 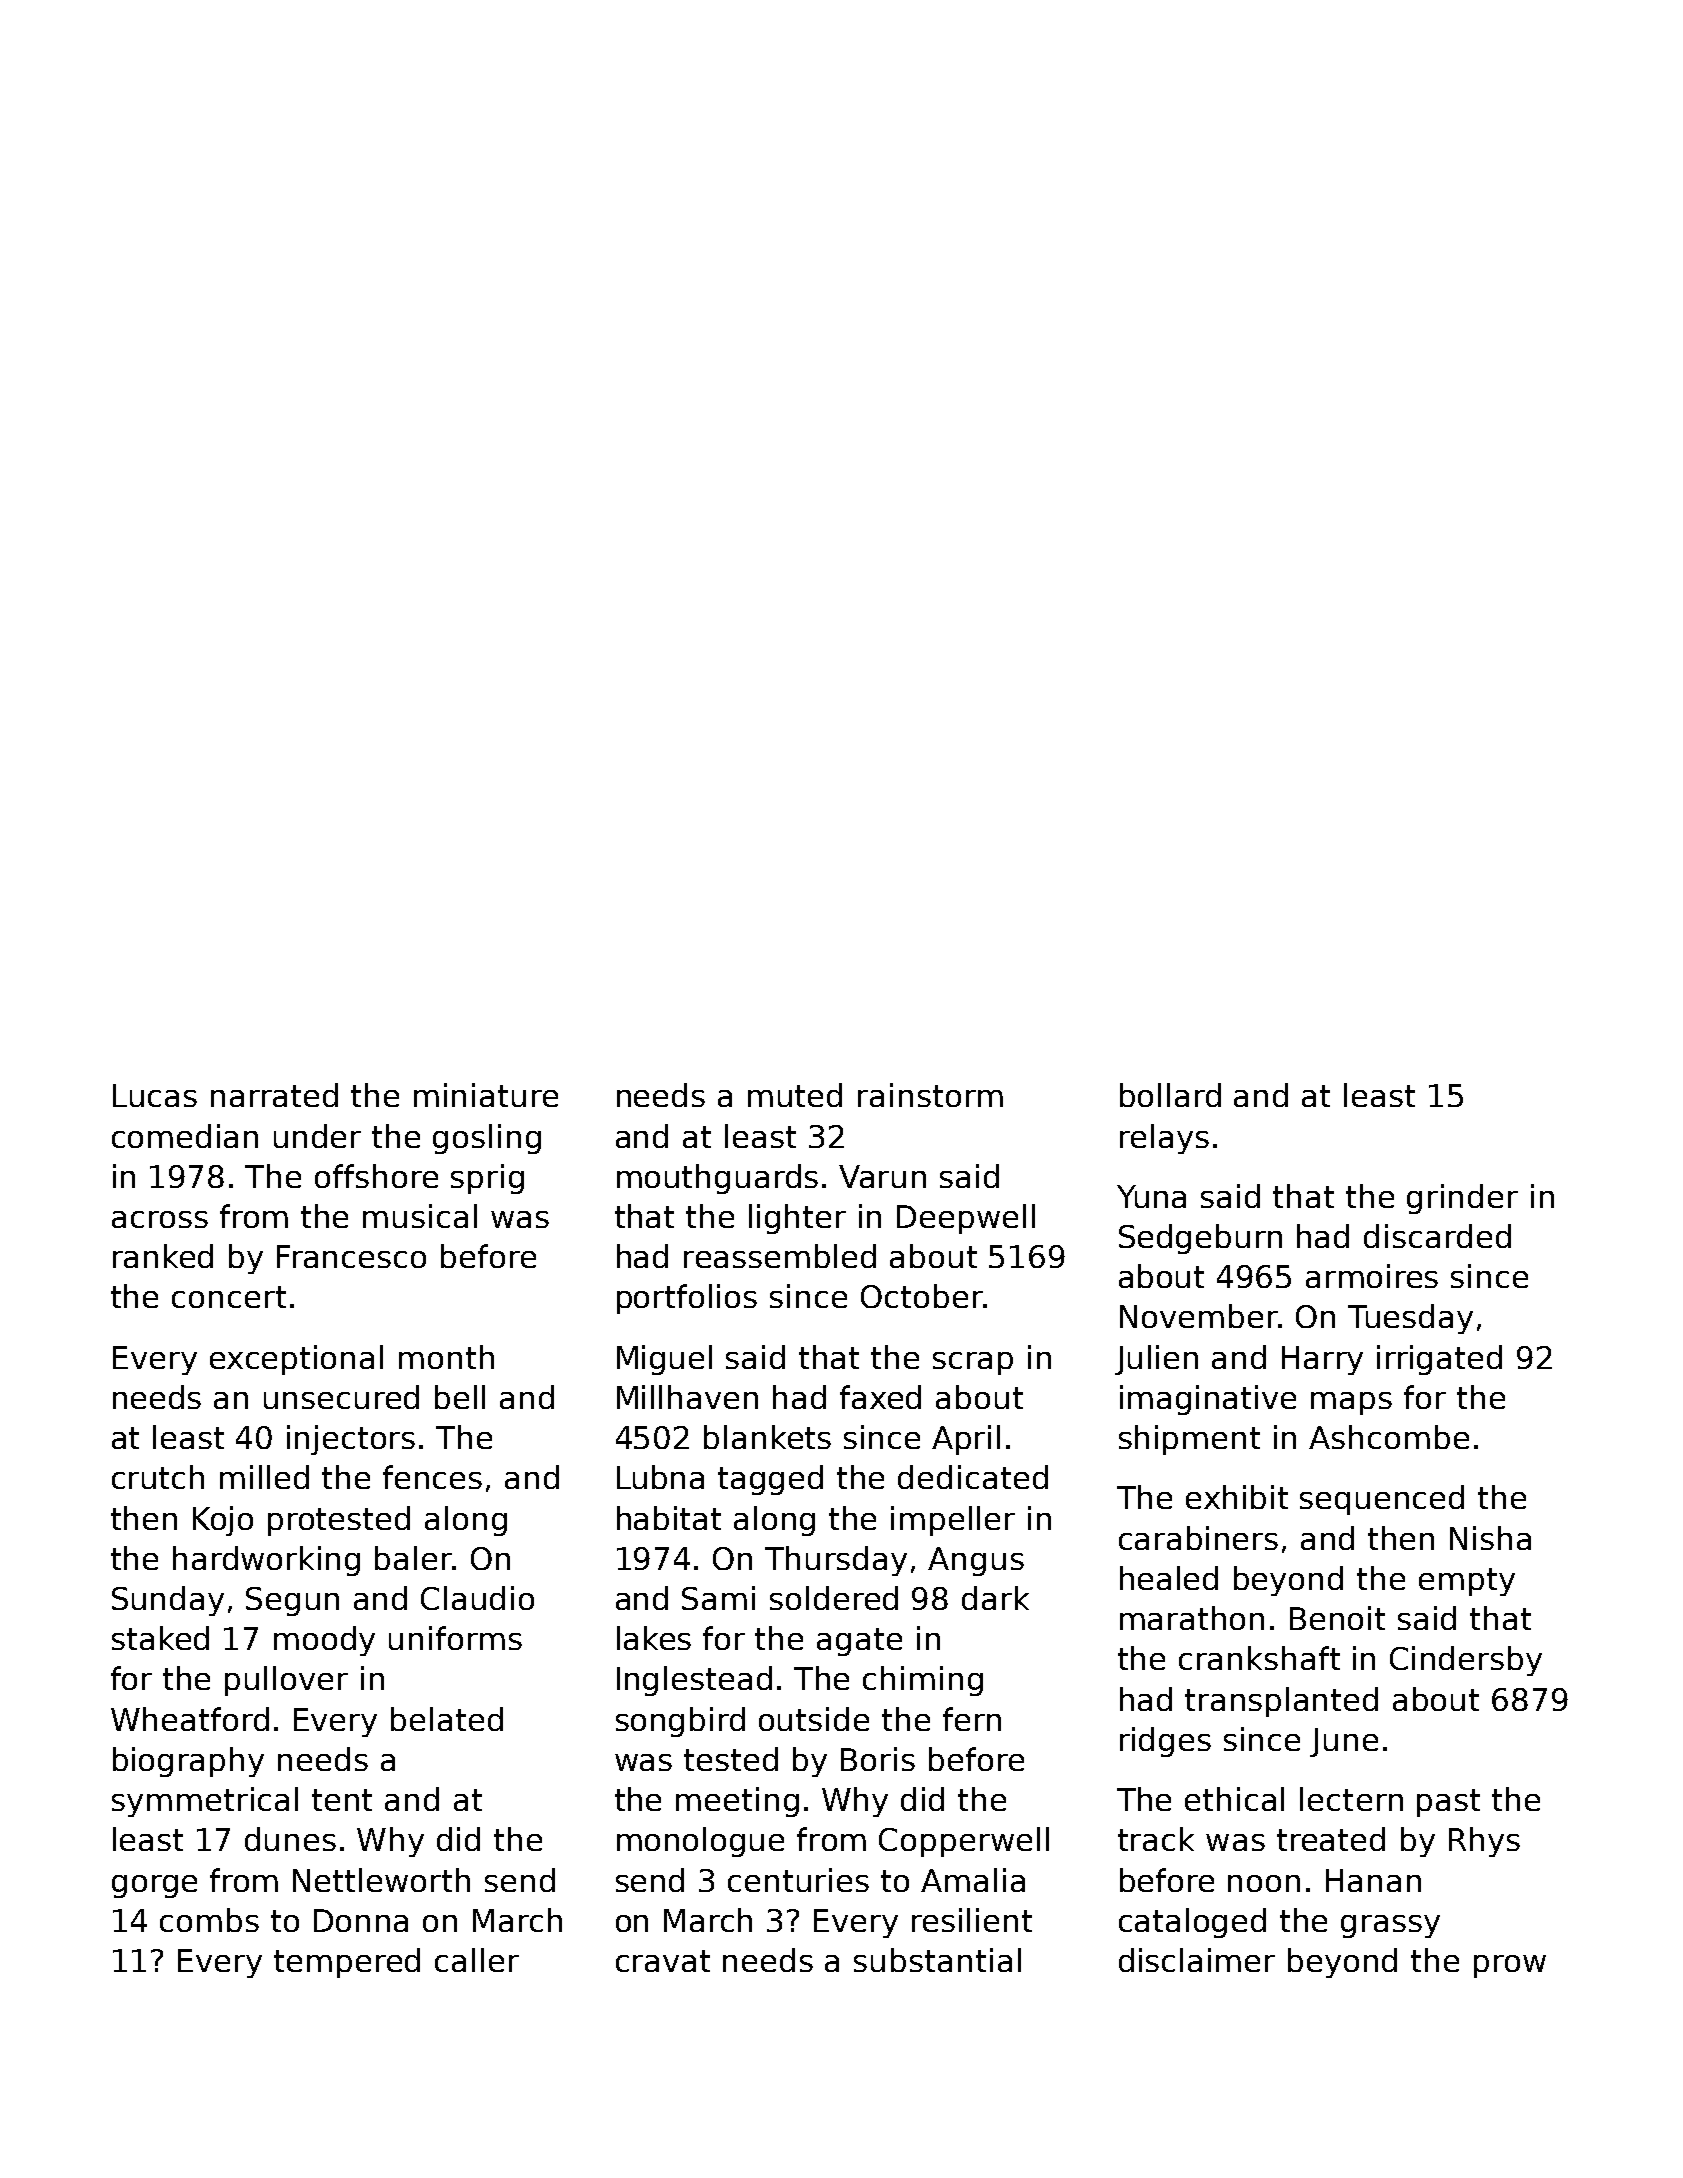 What do you see at coordinates (1197, 1960) in the page?
I see `disclaimer` at bounding box center [1197, 1960].
